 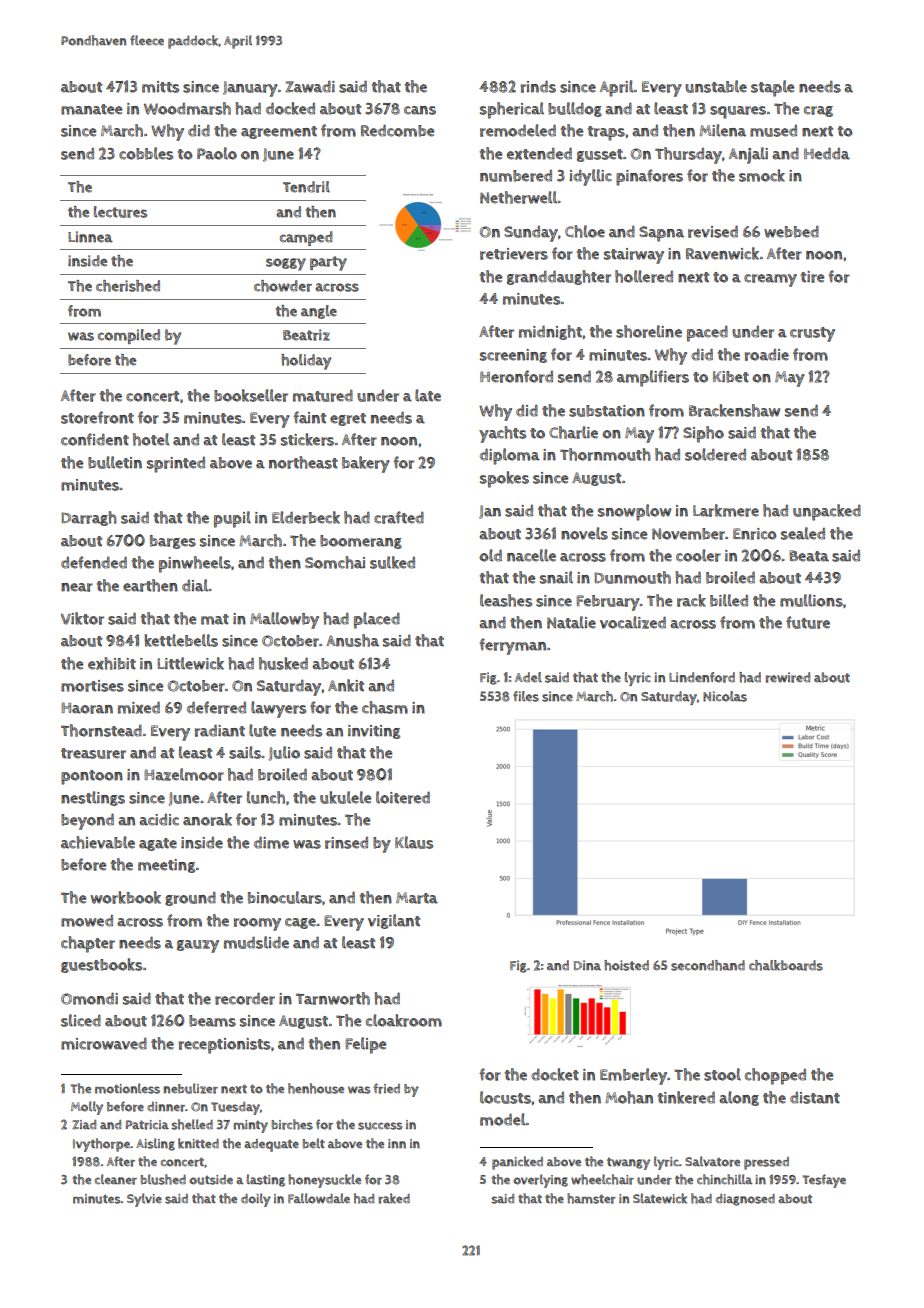 What do you see at coordinates (91, 109) in the screenshot?
I see `manatee` at bounding box center [91, 109].
